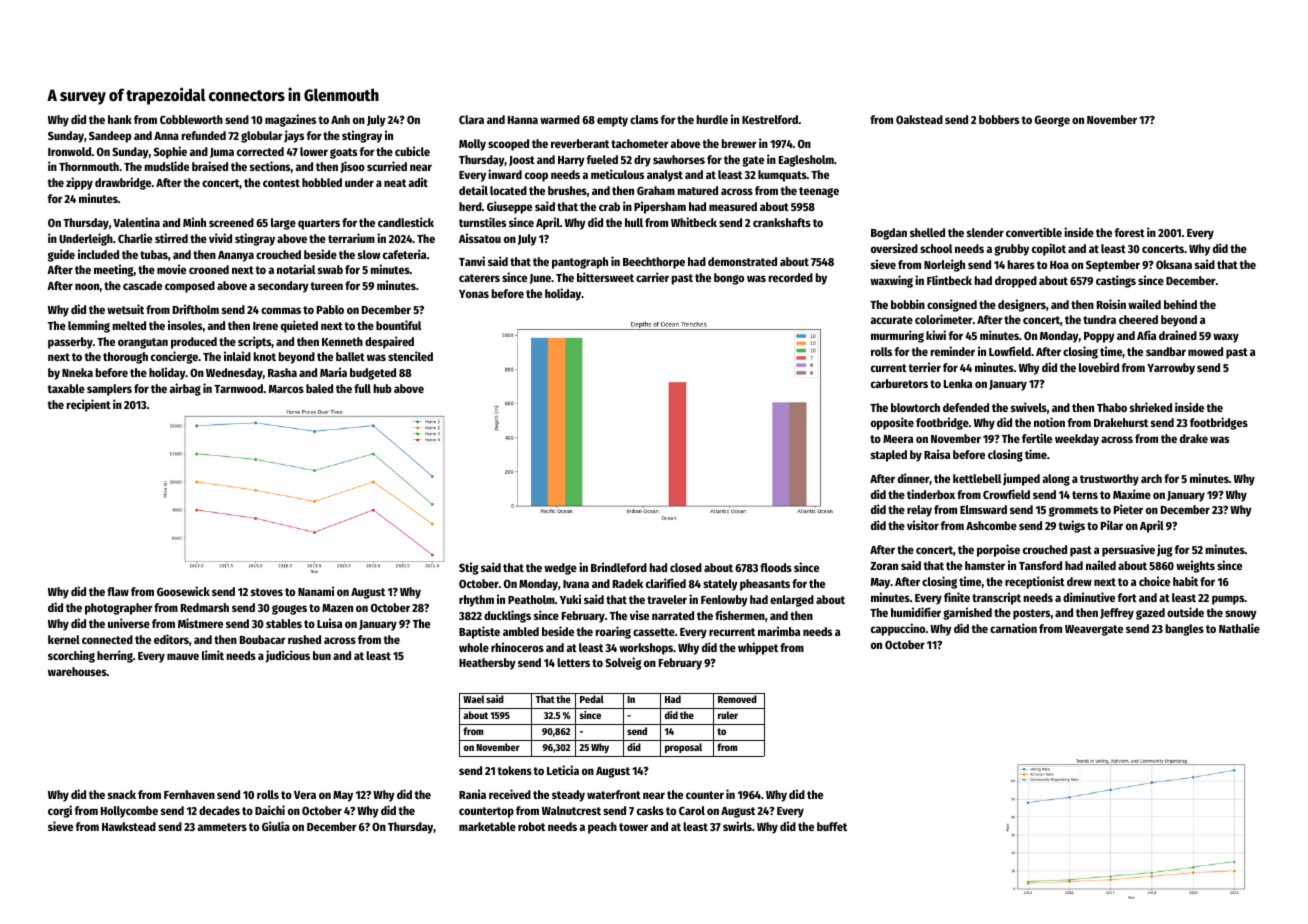 Image resolution: width=1308 pixels, height=924 pixels. Describe the element at coordinates (936, 335) in the page. I see `kiwi` at that location.
